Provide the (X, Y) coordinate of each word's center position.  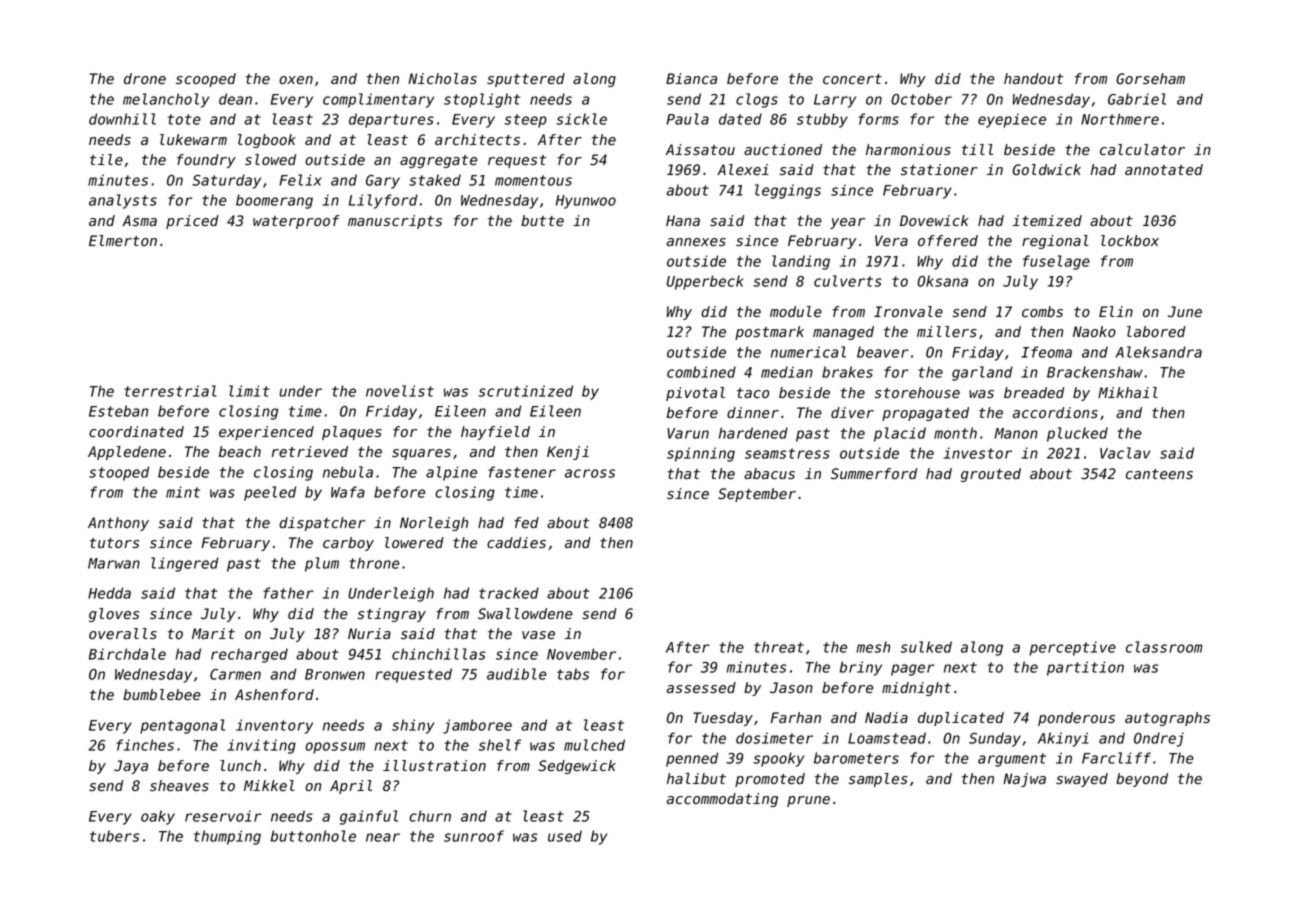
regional (1055, 242)
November (581, 654)
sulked (926, 647)
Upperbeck (705, 282)
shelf (500, 745)
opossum (335, 748)
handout (1034, 78)
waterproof (296, 222)
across (590, 473)
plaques (352, 433)
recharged (249, 655)
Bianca (691, 78)
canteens (1159, 474)
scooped (206, 80)
